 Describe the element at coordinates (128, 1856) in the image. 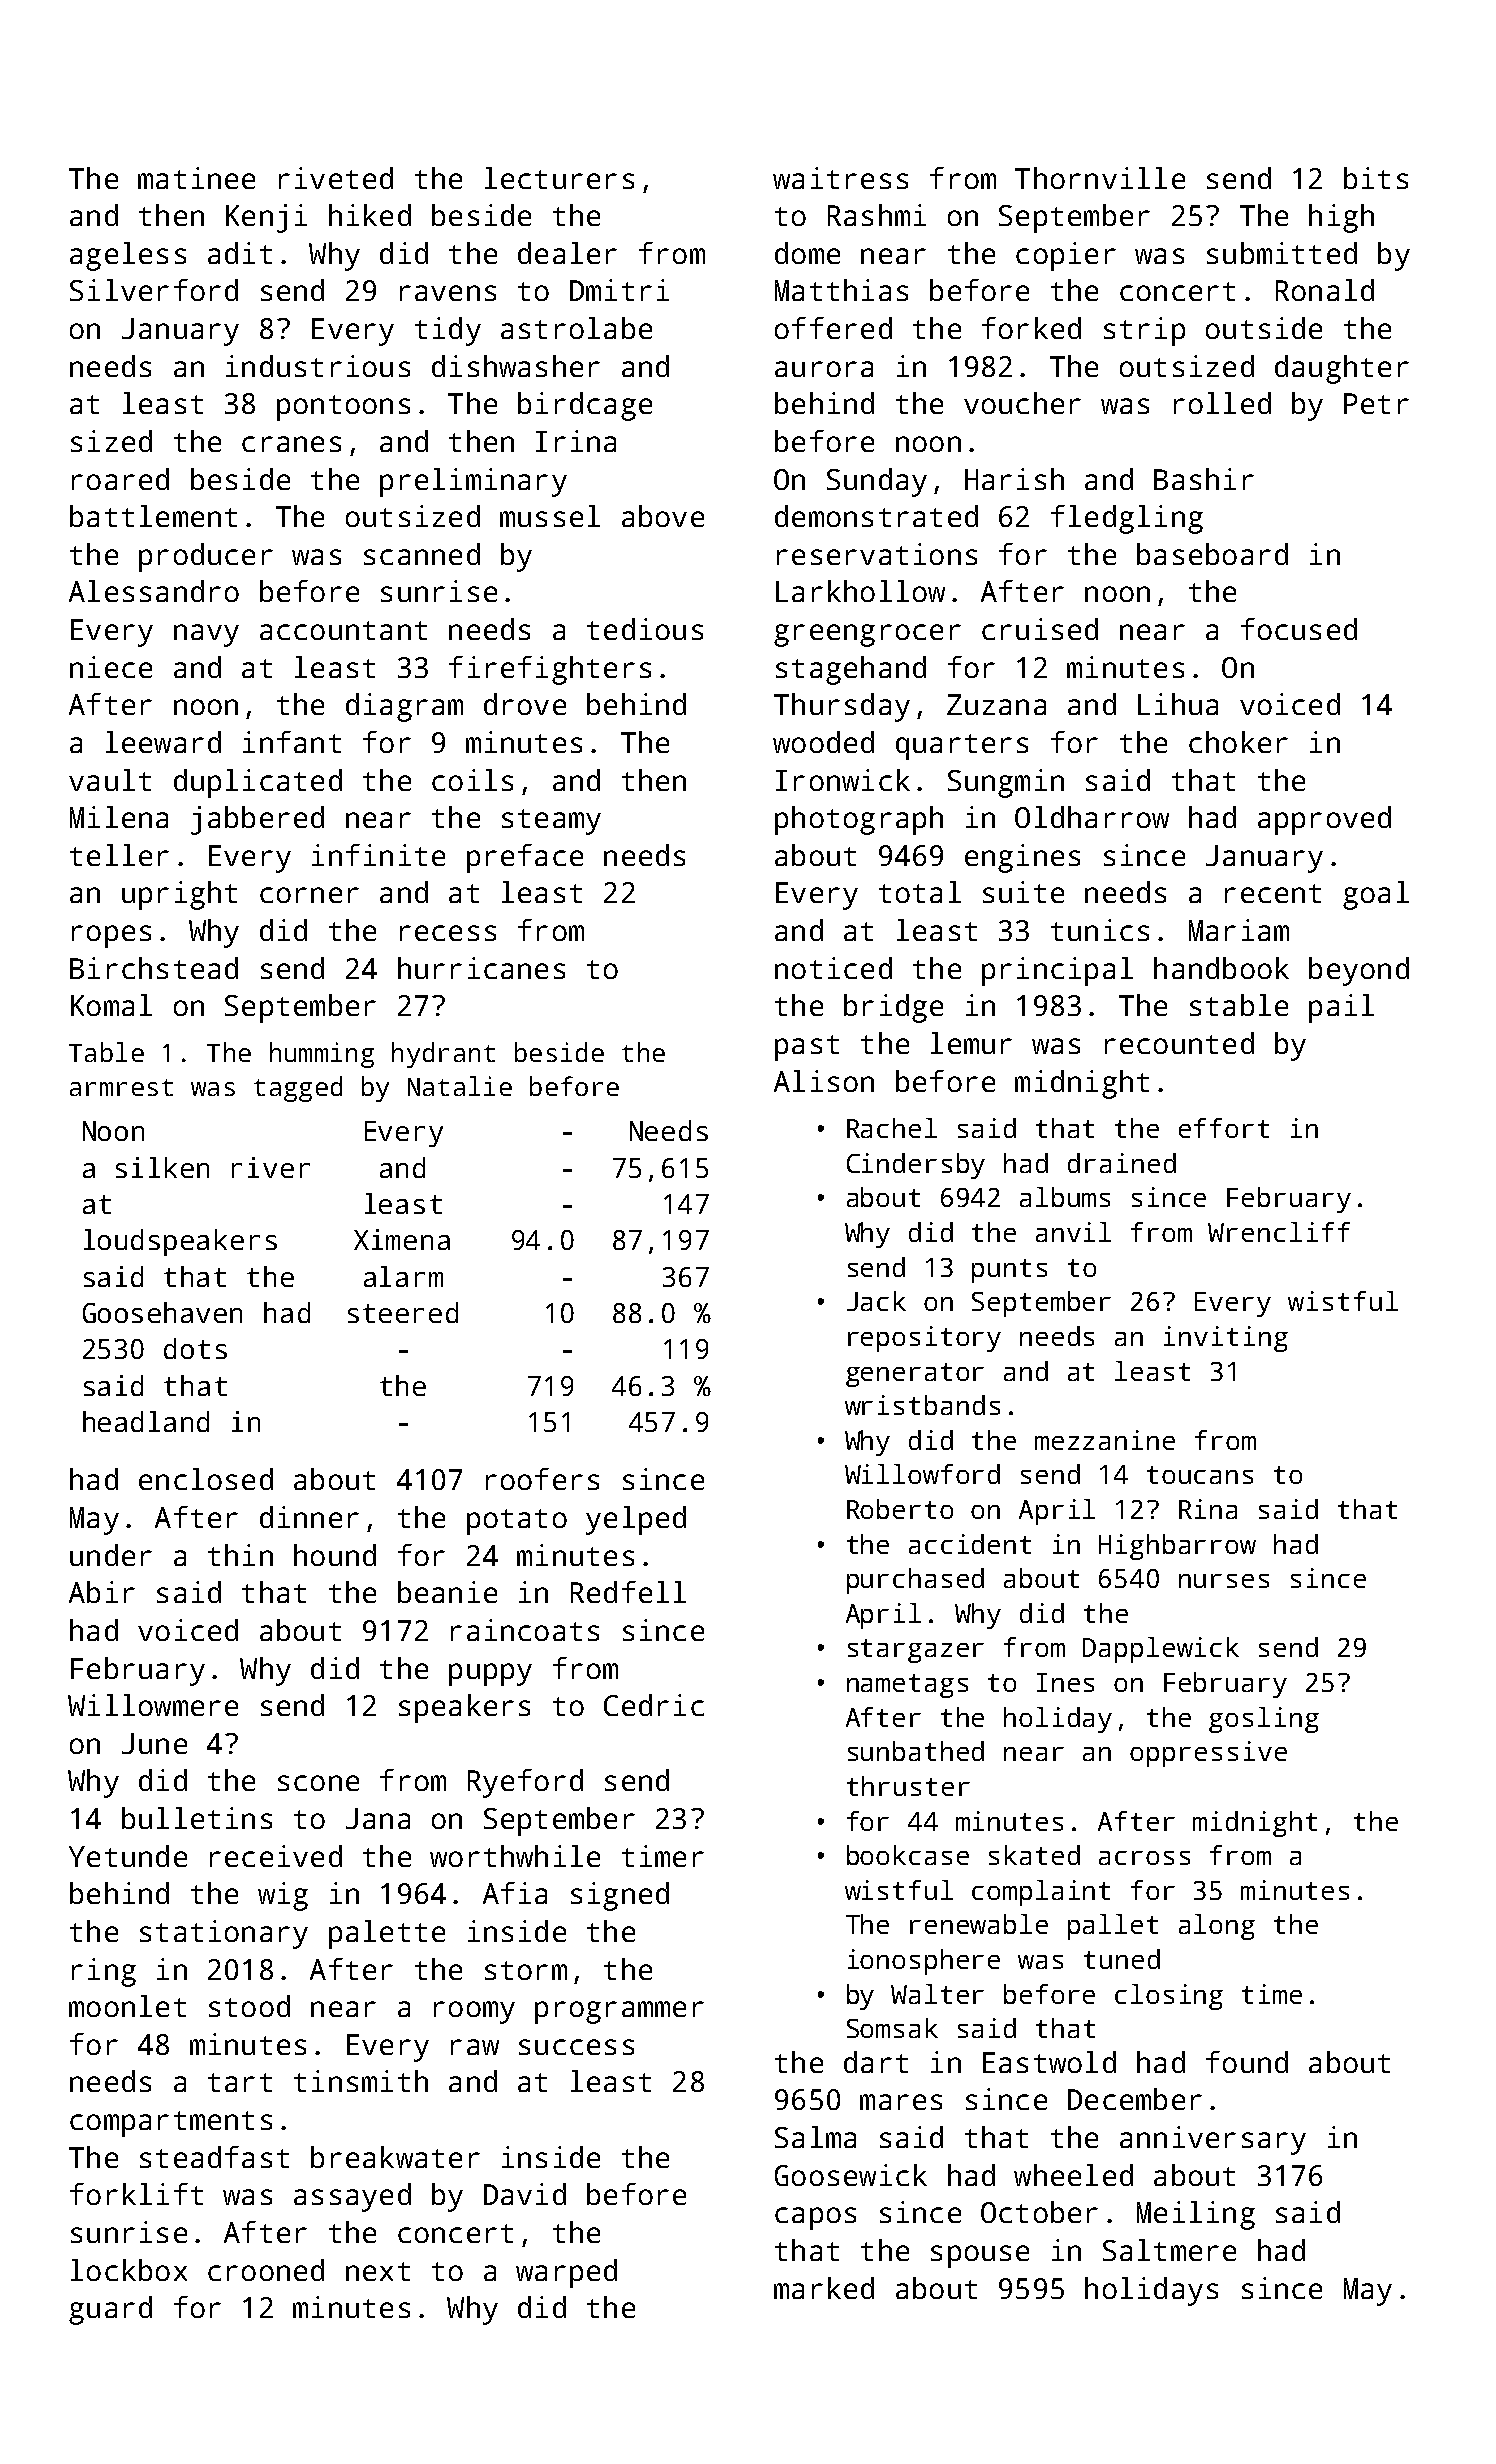

I see `Yetunde` at that location.
